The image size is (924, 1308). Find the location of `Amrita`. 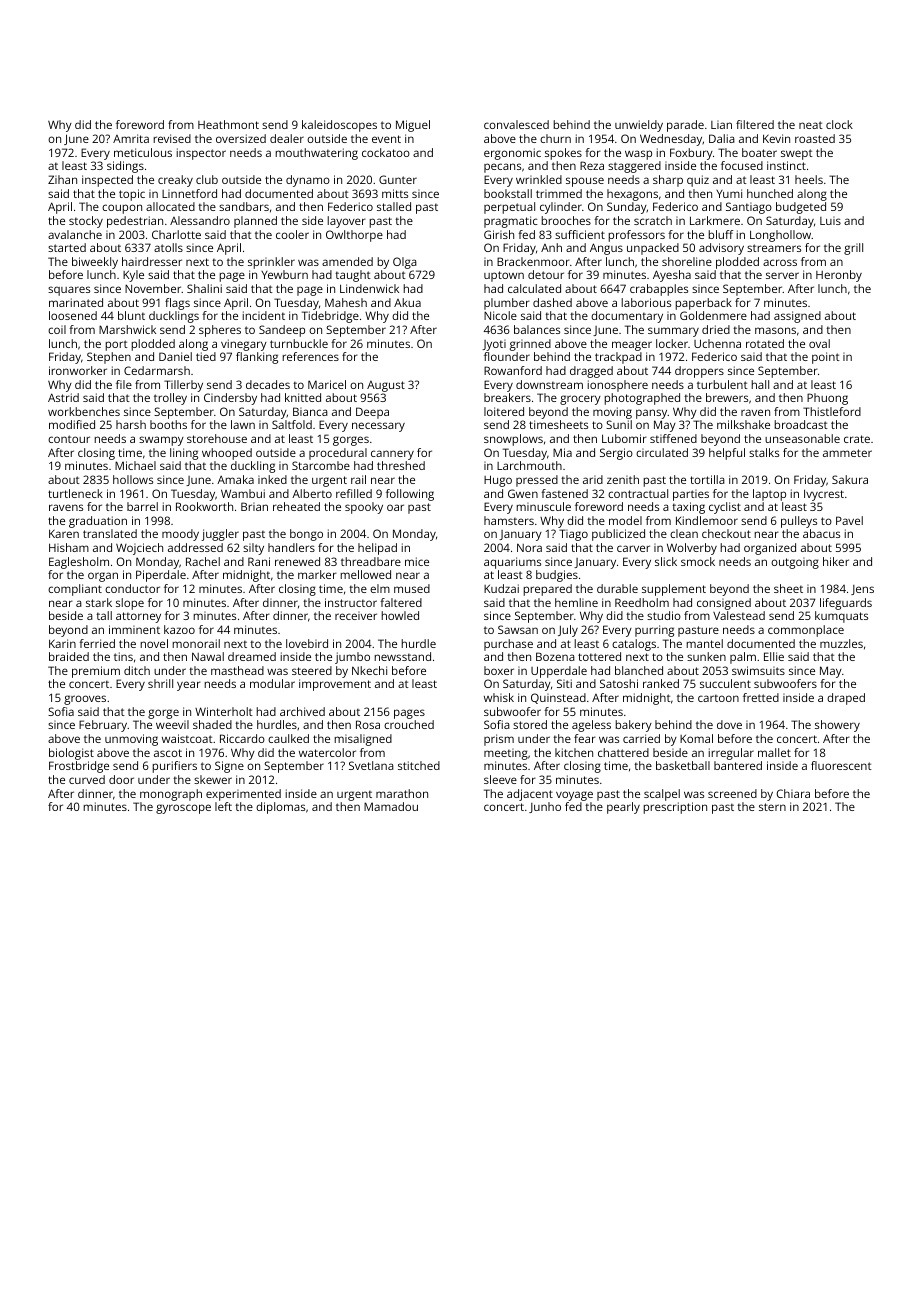

Amrita is located at coordinates (131, 138).
